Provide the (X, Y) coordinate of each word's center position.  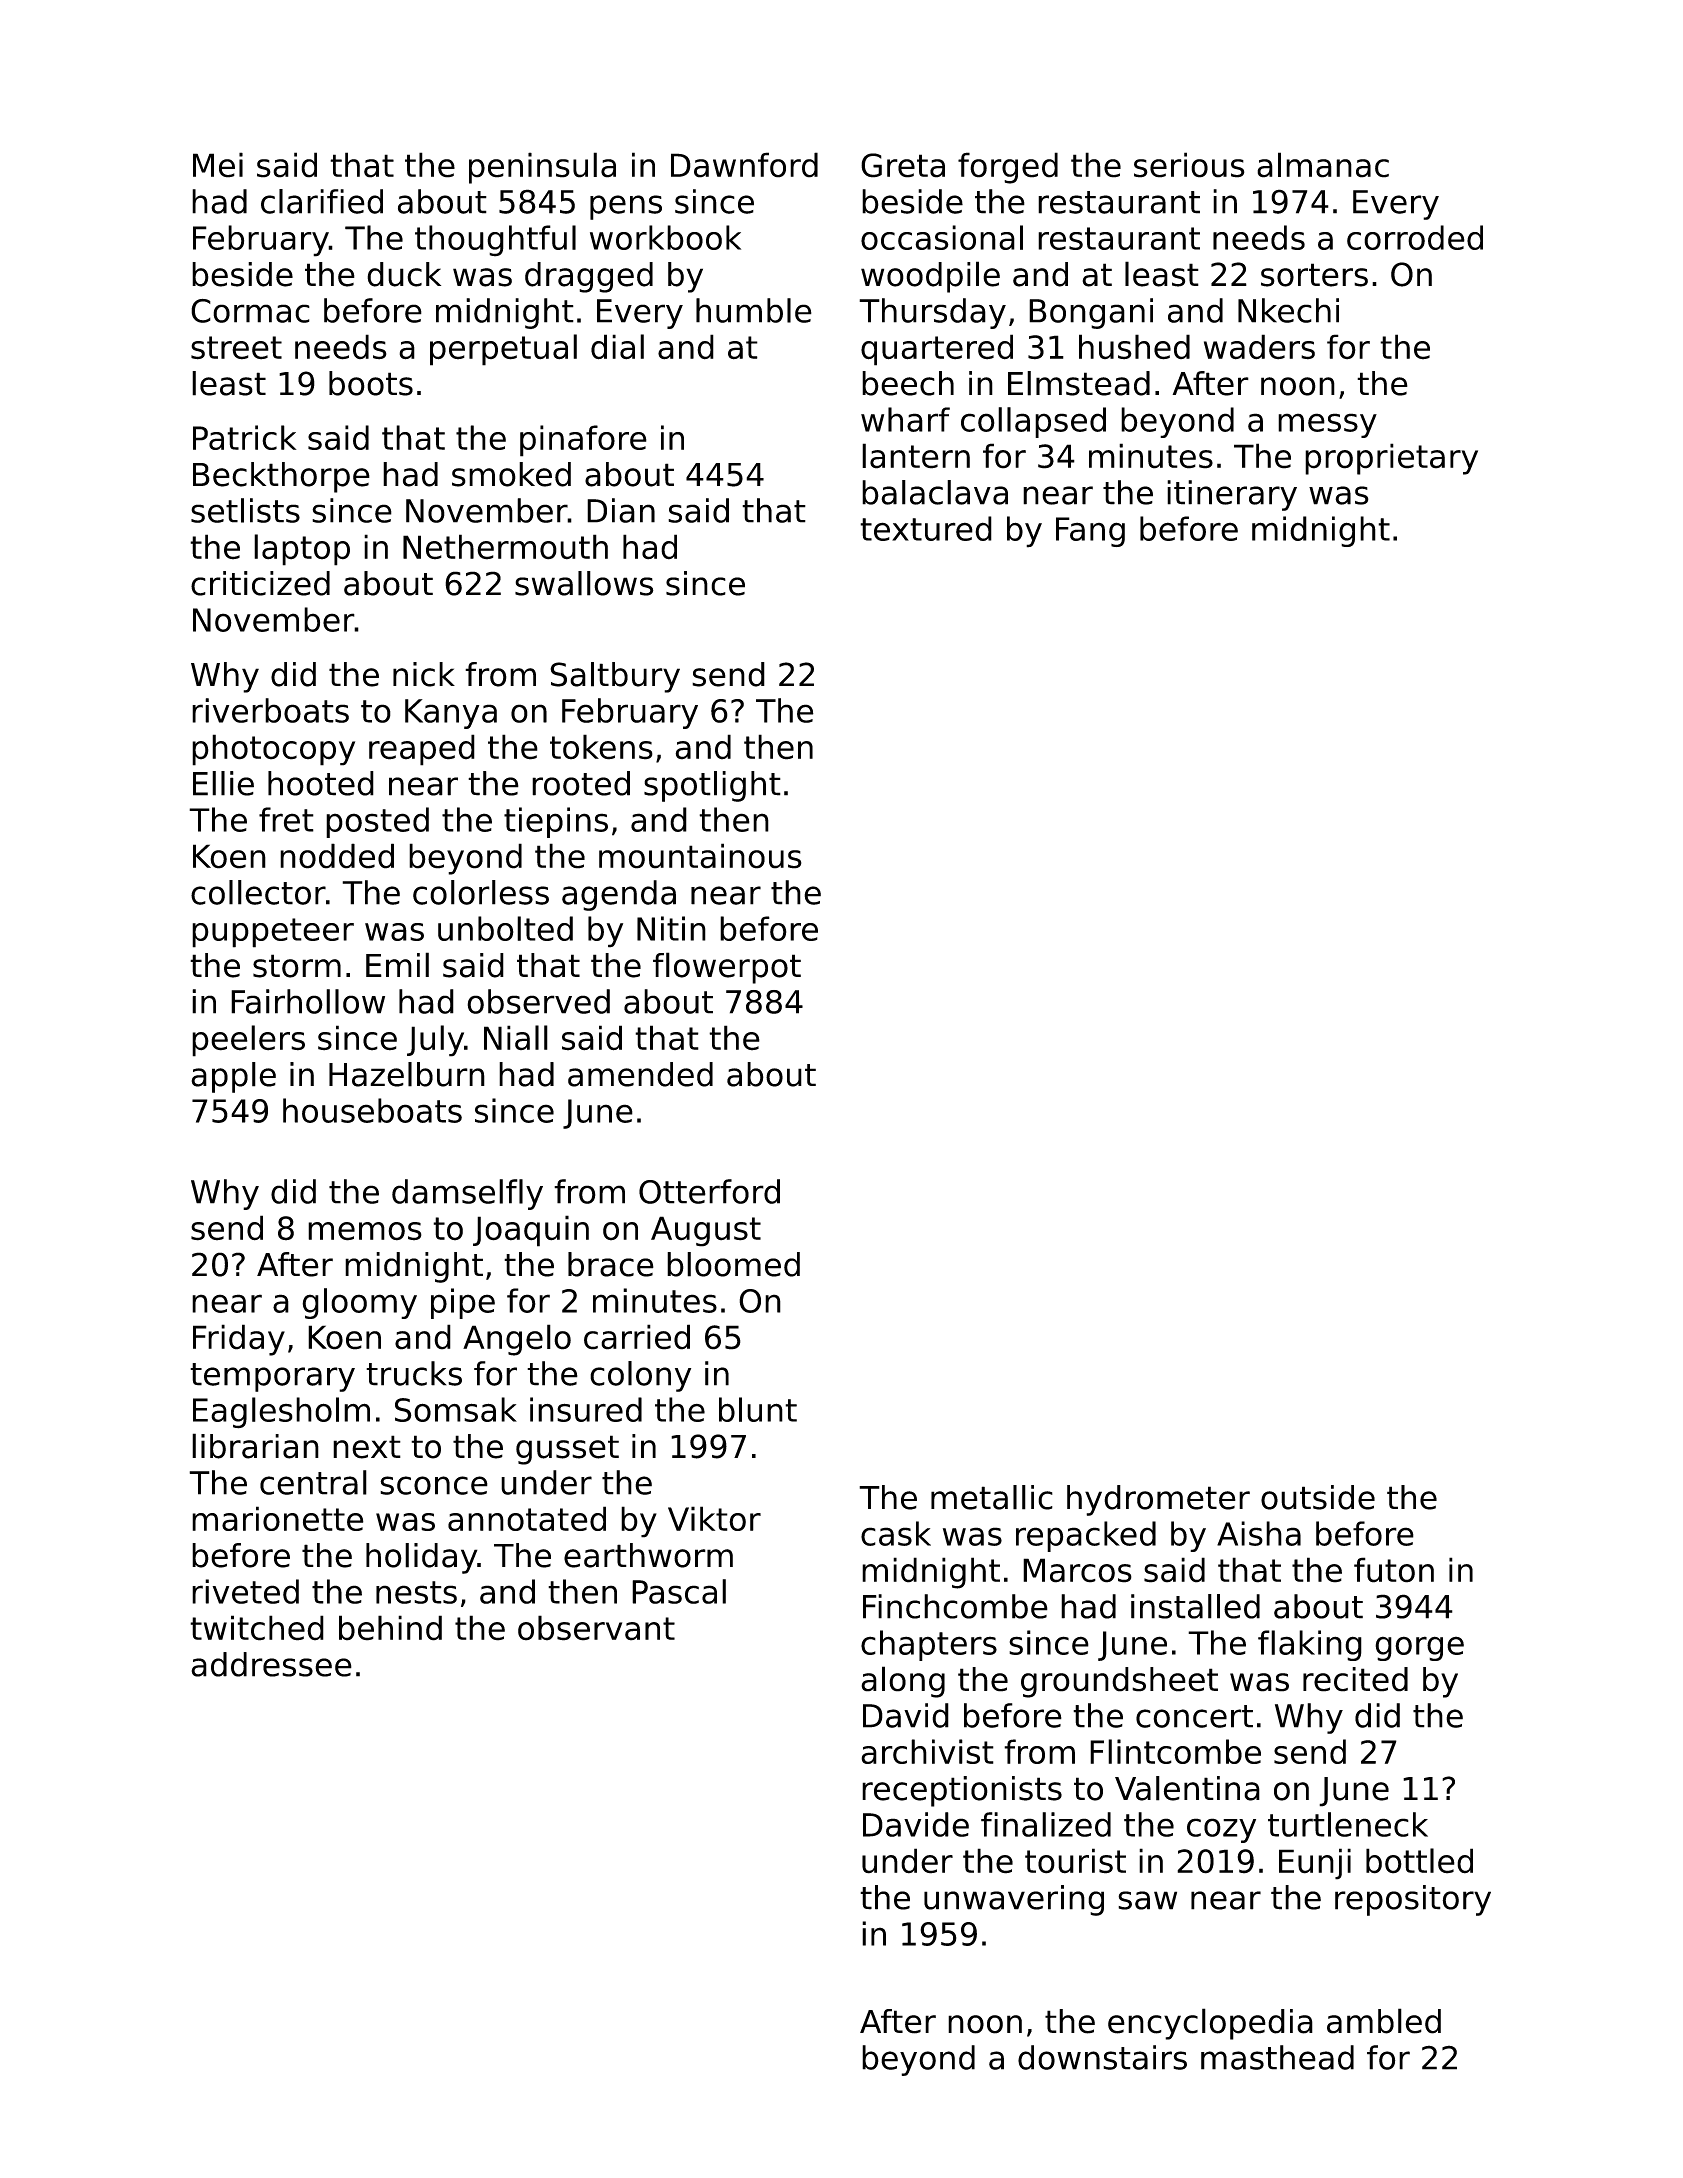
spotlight (712, 786)
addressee (271, 1664)
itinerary (1232, 495)
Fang (1090, 532)
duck (404, 274)
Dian (621, 510)
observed (538, 1001)
